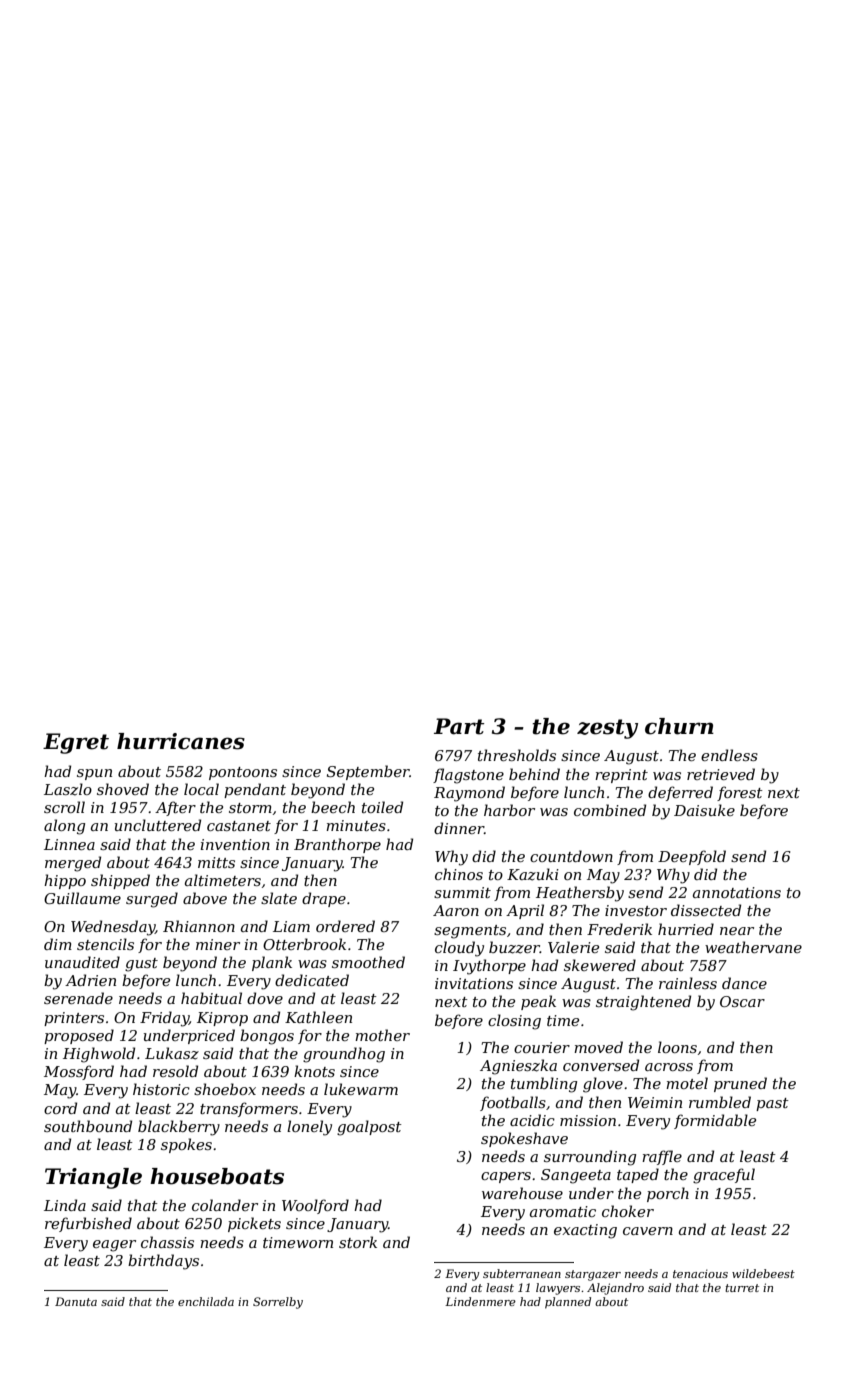 The width and height of the image is (849, 1400). Describe the element at coordinates (368, 772) in the image. I see `September` at that location.
